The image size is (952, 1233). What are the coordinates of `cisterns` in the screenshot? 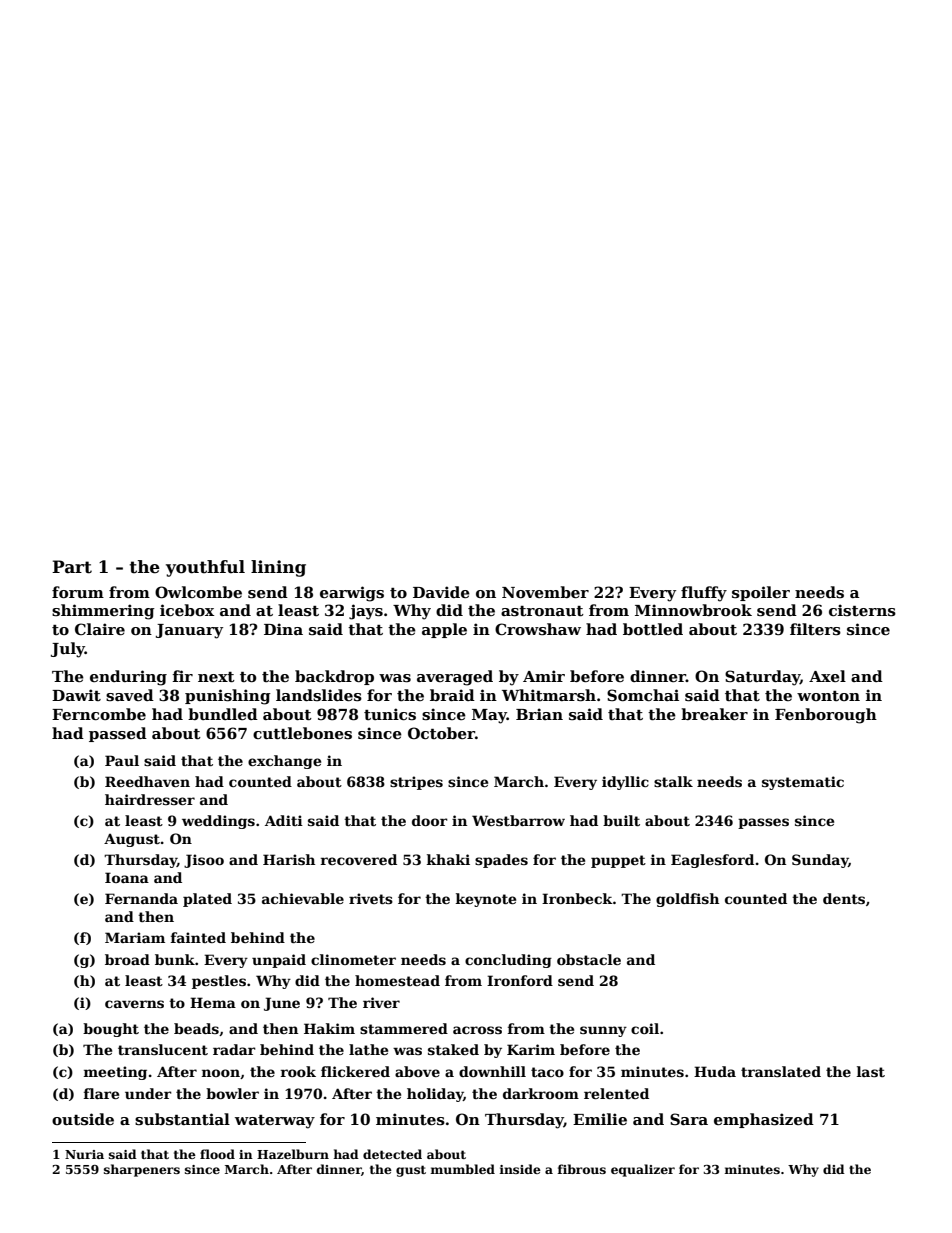 It's located at (862, 610).
